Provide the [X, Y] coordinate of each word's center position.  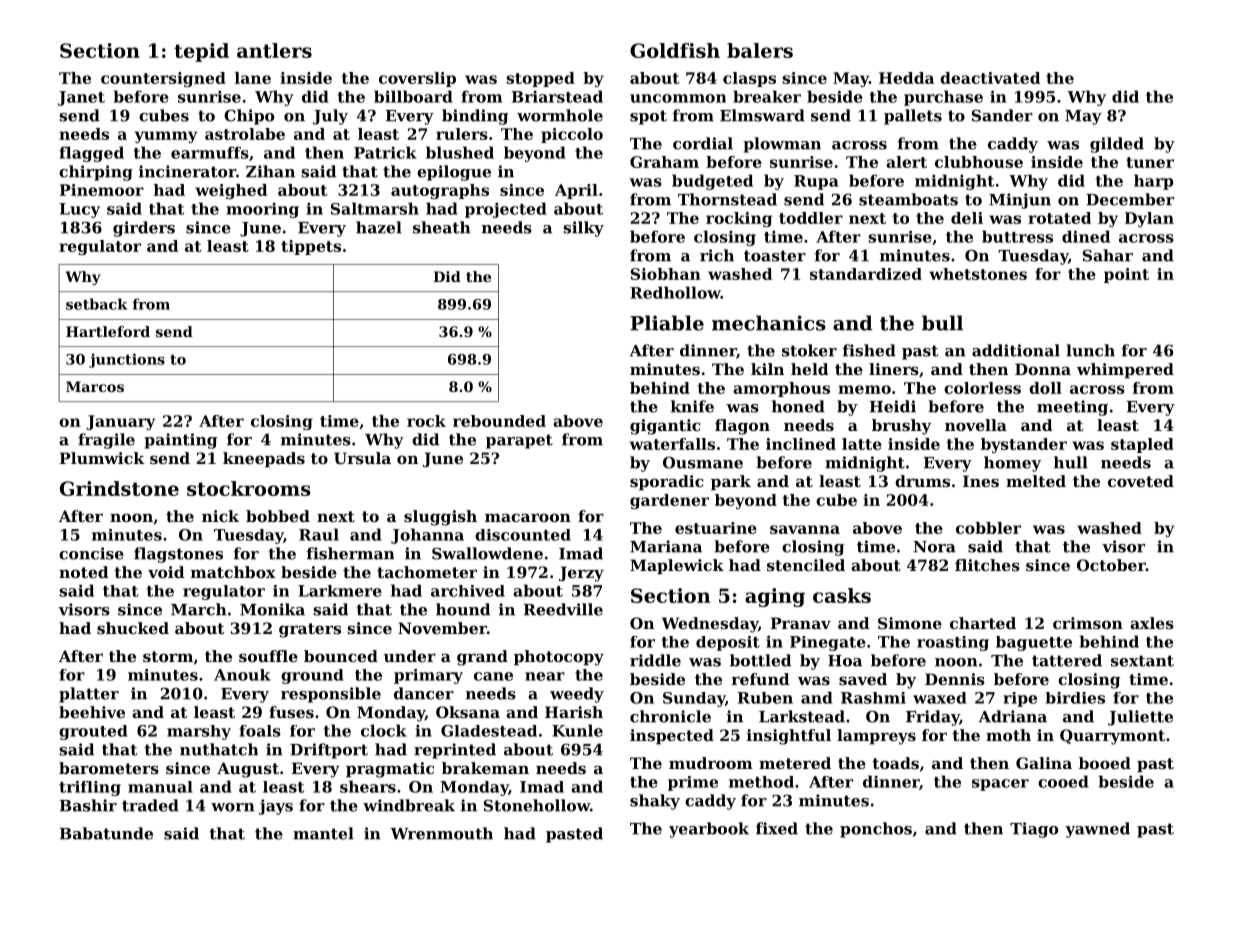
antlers [274, 50]
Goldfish [675, 50]
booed [1105, 763]
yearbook [709, 830]
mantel [323, 833]
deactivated [990, 78]
